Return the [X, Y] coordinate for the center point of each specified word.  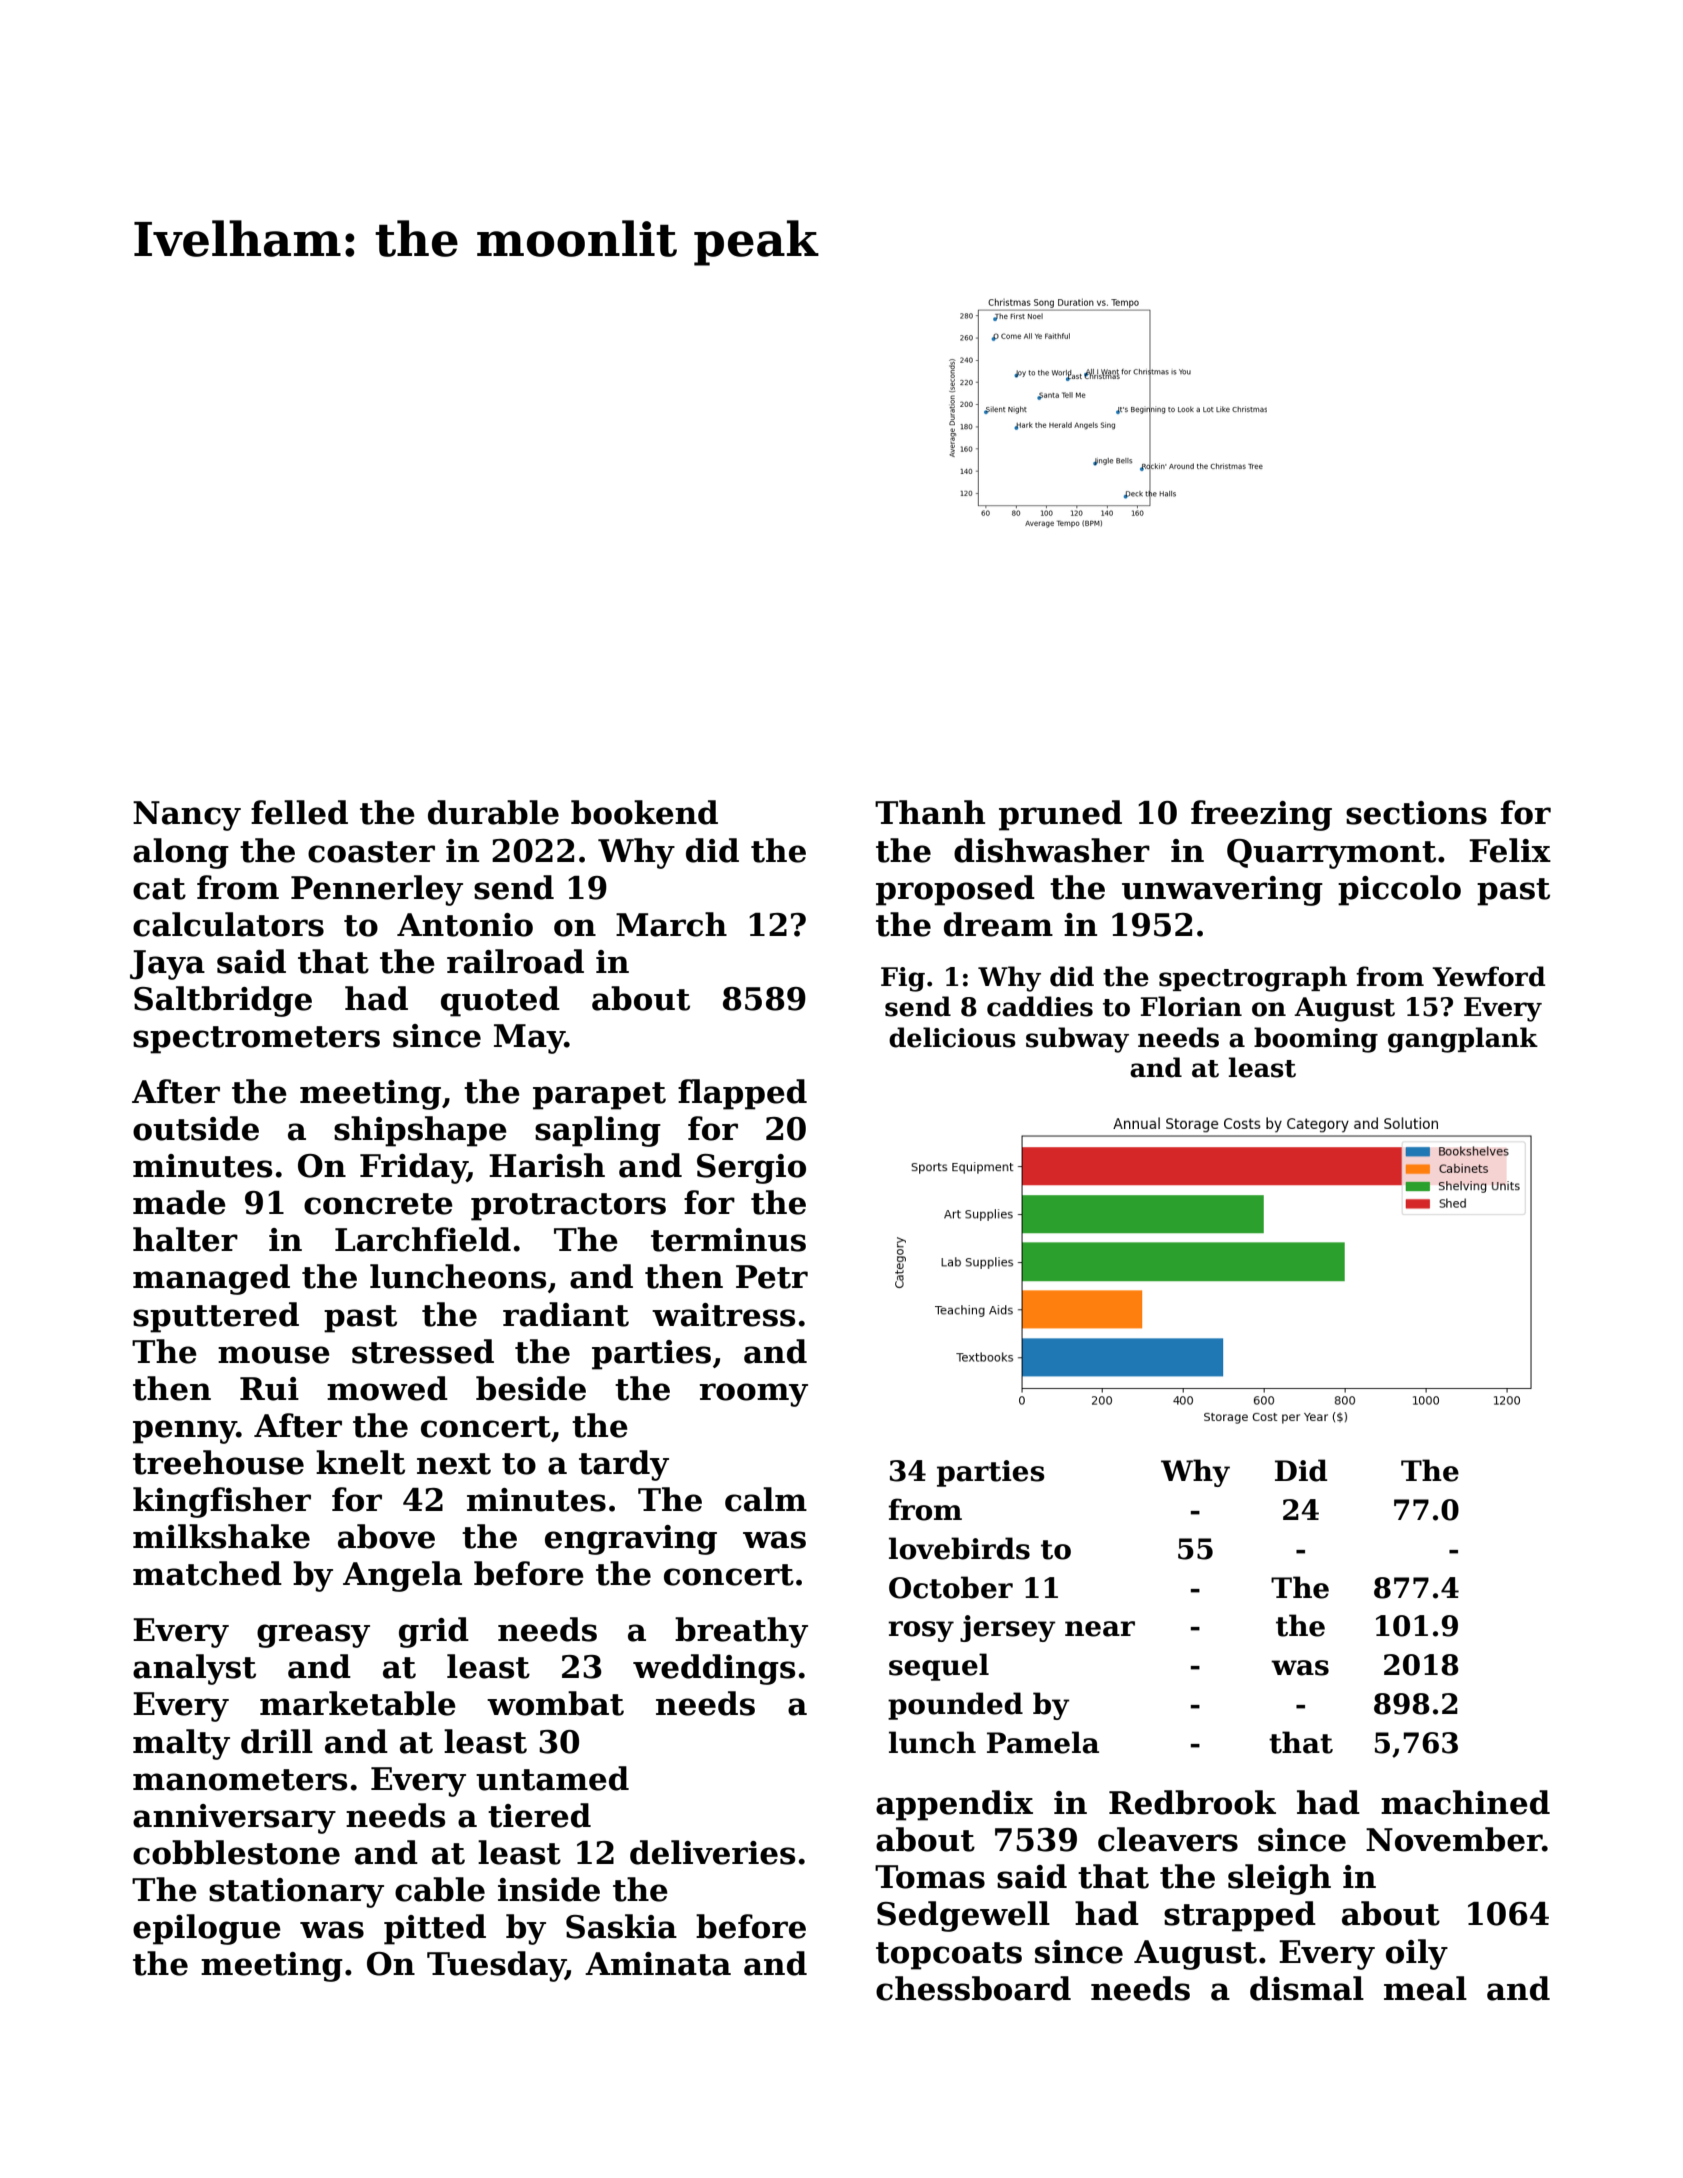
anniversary [234, 1819]
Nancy [187, 816]
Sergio [751, 1169]
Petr [772, 1277]
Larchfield [423, 1239]
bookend [644, 812]
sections [1416, 813]
